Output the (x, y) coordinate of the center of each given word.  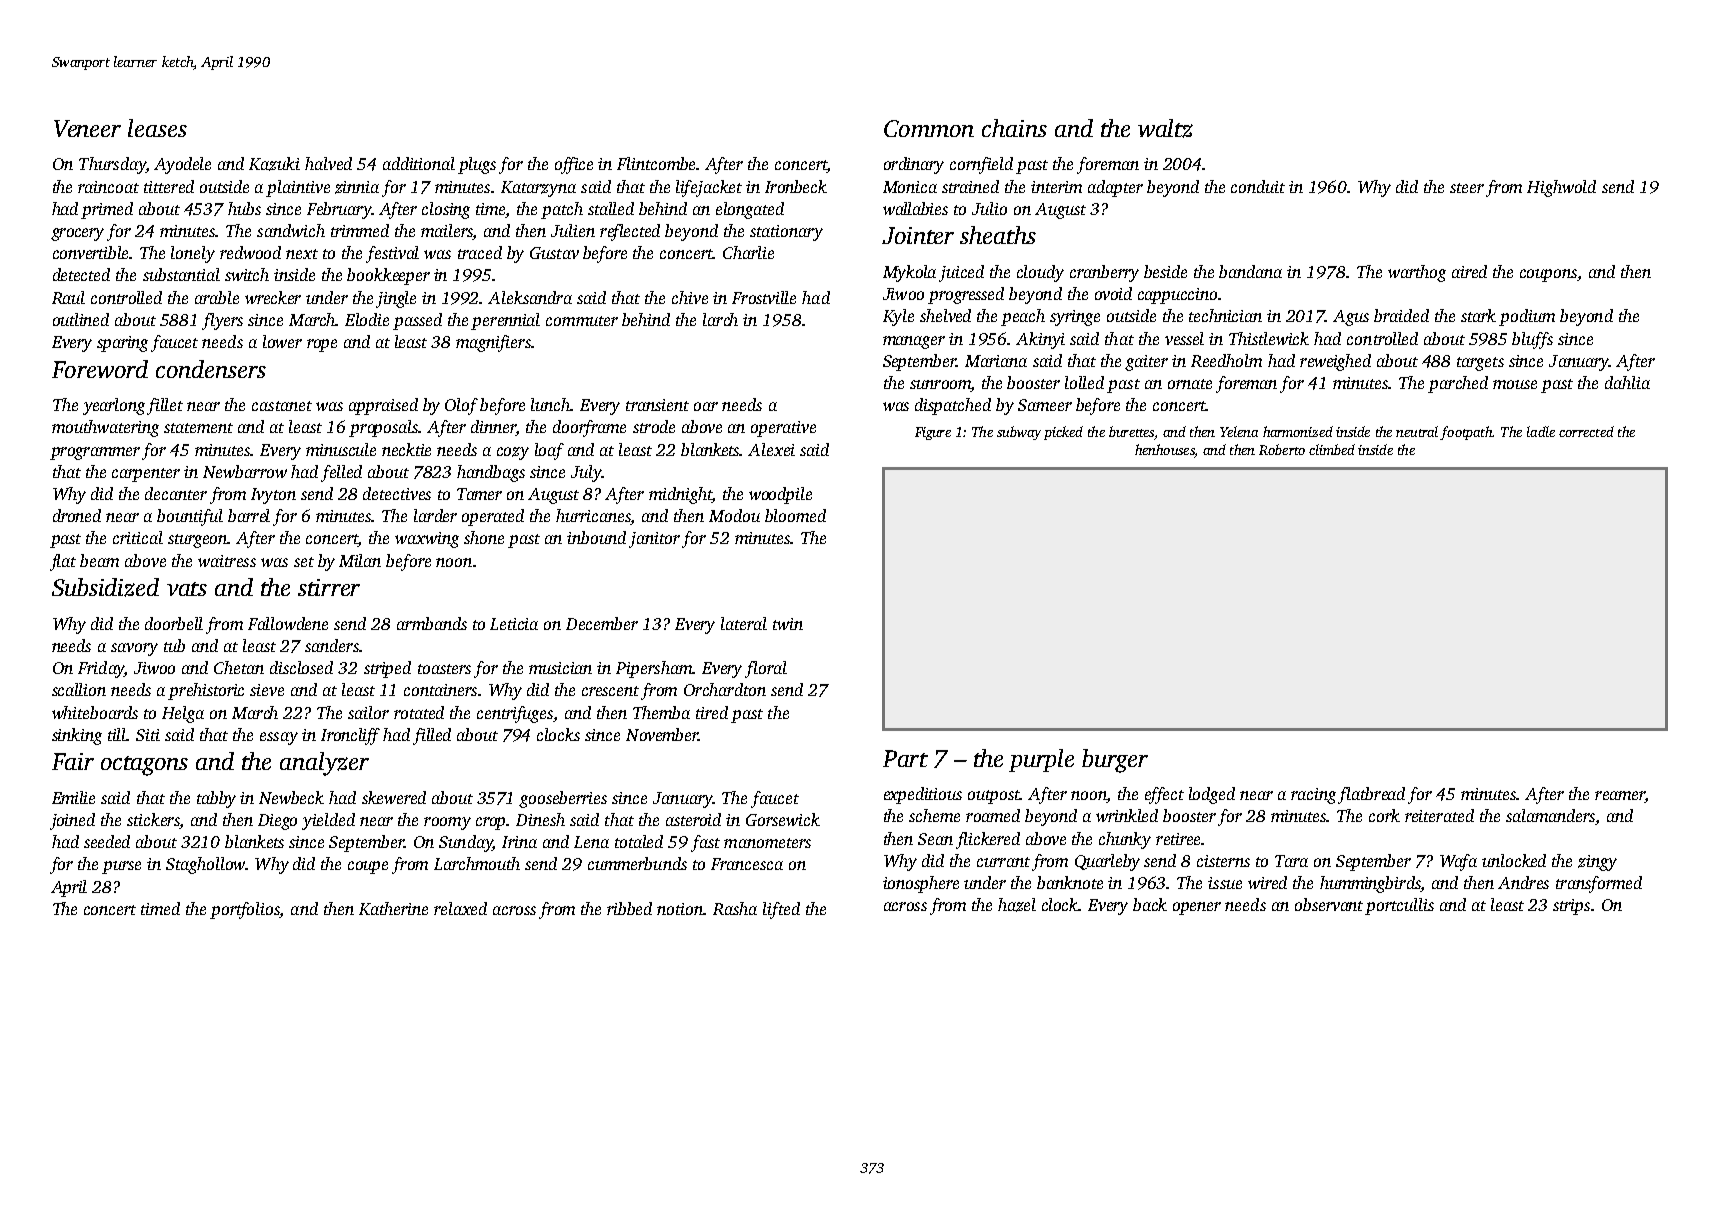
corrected (1586, 431)
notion (680, 909)
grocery (77, 234)
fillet (165, 406)
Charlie (748, 252)
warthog (1417, 273)
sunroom (940, 386)
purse (121, 867)
